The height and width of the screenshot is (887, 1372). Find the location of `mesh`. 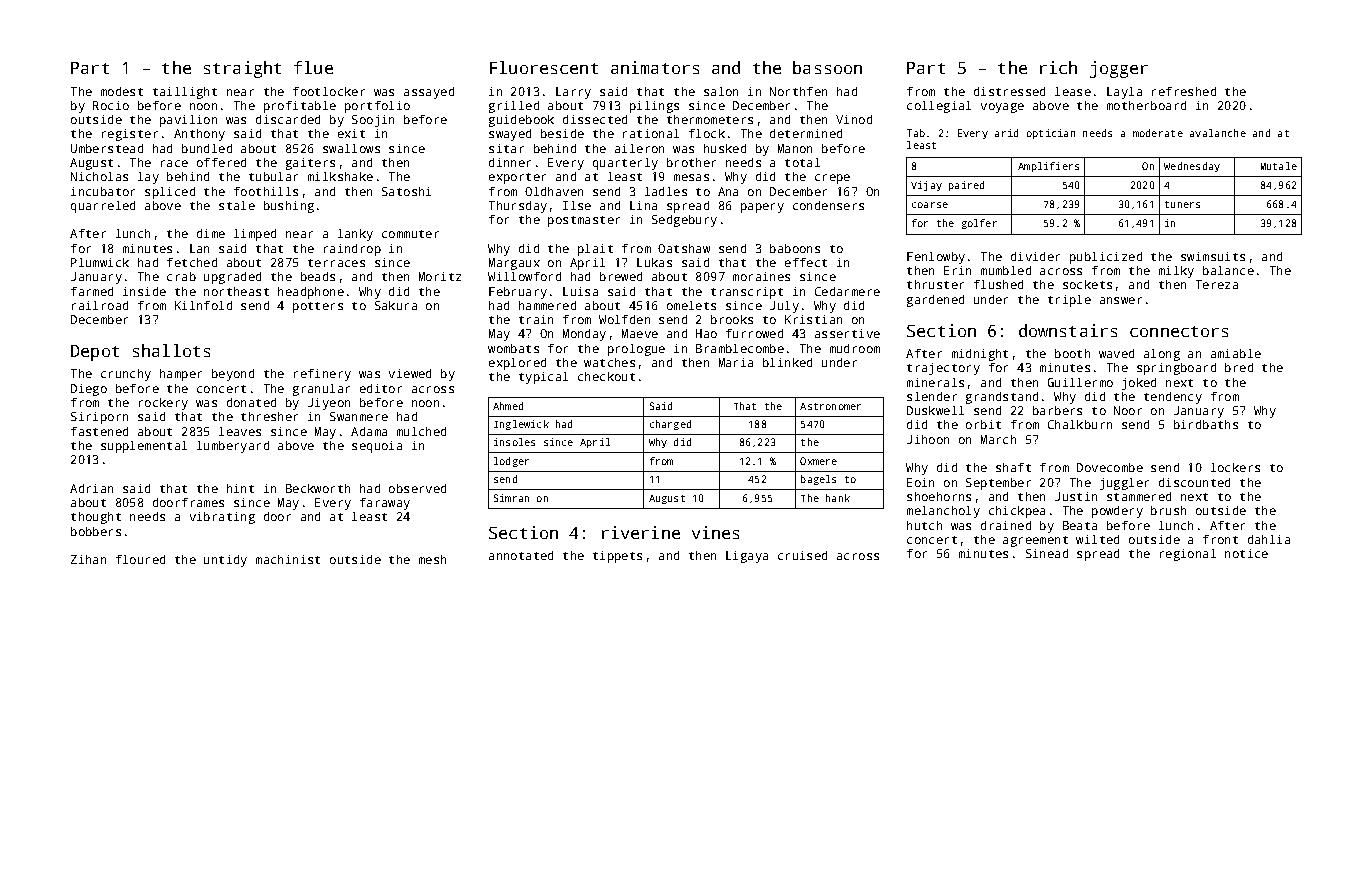

mesh is located at coordinates (432, 559).
